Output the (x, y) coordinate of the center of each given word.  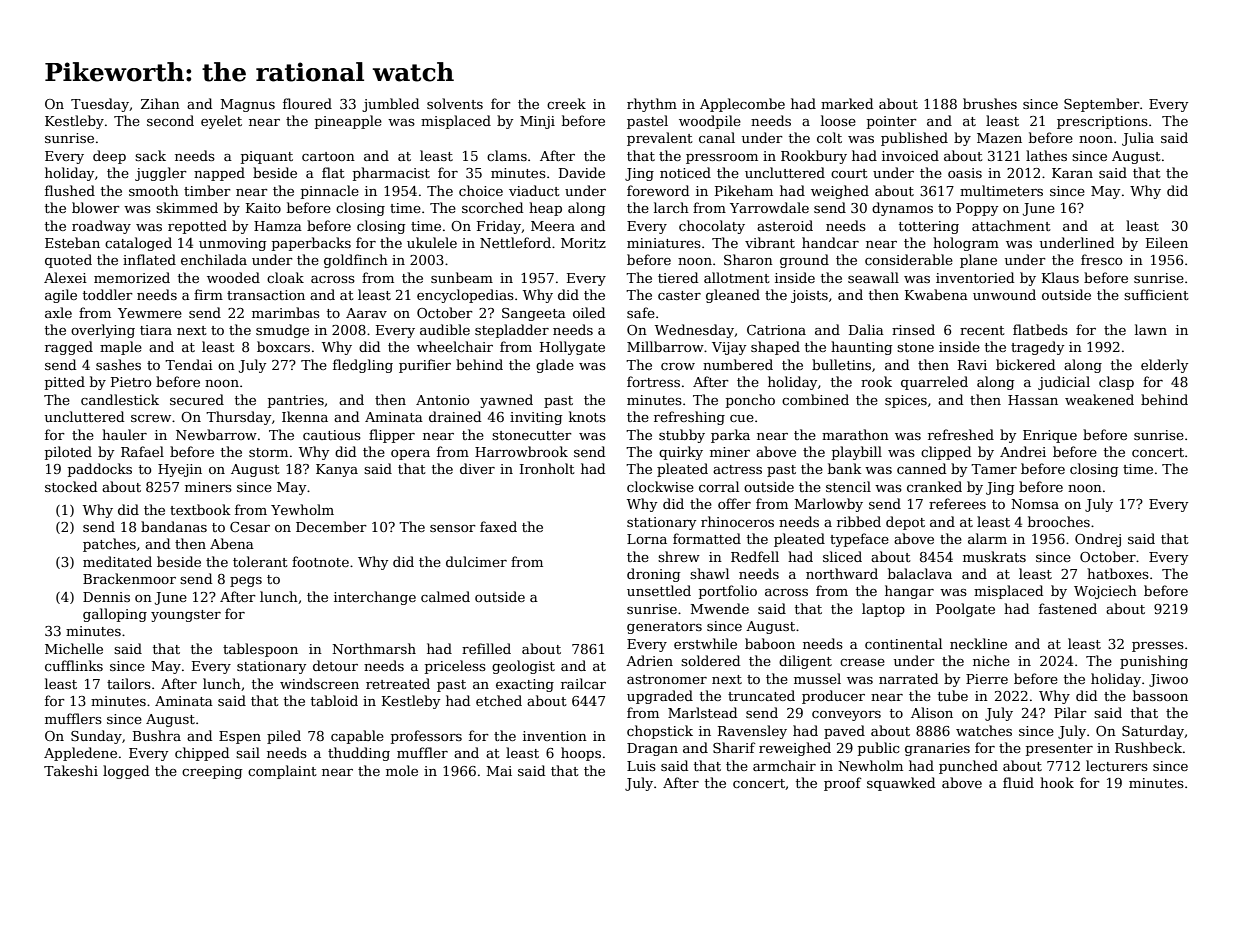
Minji (537, 122)
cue (742, 418)
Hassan (1033, 400)
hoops (581, 754)
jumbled (390, 105)
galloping (115, 615)
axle (58, 312)
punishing (1154, 662)
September (1102, 105)
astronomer (667, 679)
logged (126, 772)
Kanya (337, 470)
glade (555, 366)
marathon (855, 434)
